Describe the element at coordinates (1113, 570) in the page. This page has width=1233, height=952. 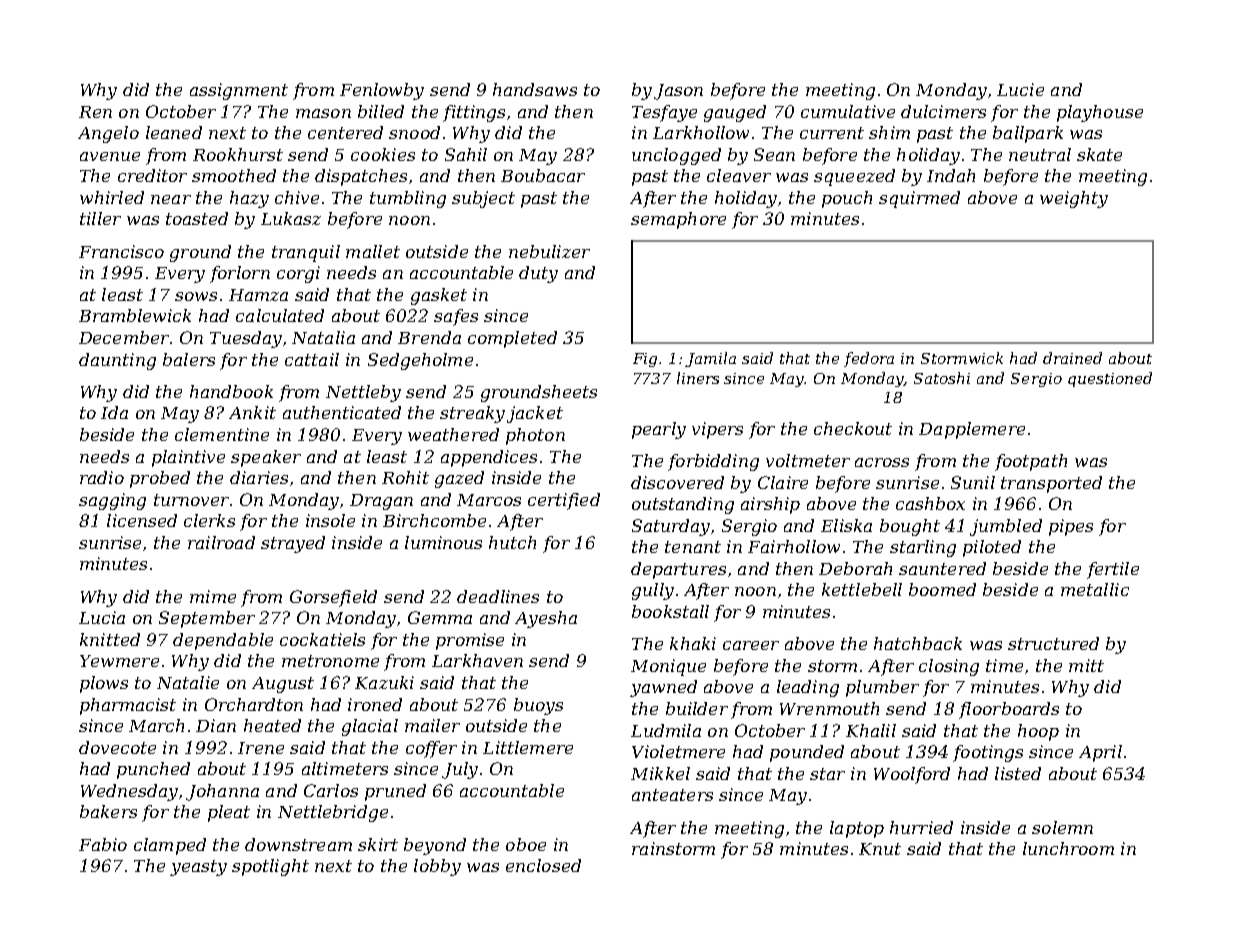
I see `fertile` at that location.
